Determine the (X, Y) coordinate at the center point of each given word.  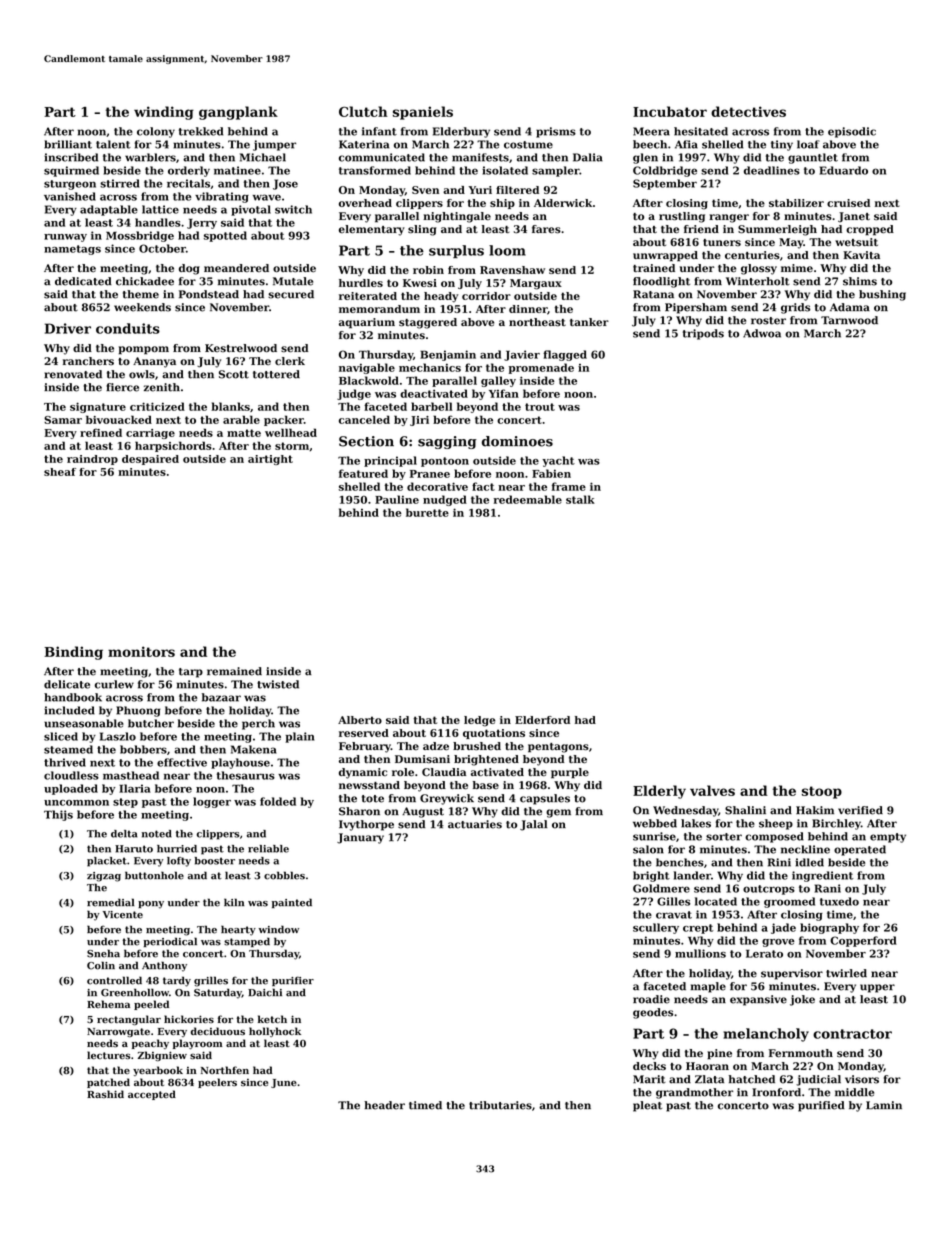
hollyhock (275, 1032)
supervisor (792, 974)
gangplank (238, 113)
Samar (63, 420)
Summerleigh (777, 230)
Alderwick (563, 203)
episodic (852, 132)
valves (712, 790)
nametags (72, 250)
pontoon (445, 462)
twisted (278, 684)
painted (292, 903)
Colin (101, 965)
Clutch (363, 111)
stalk (580, 499)
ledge (479, 721)
